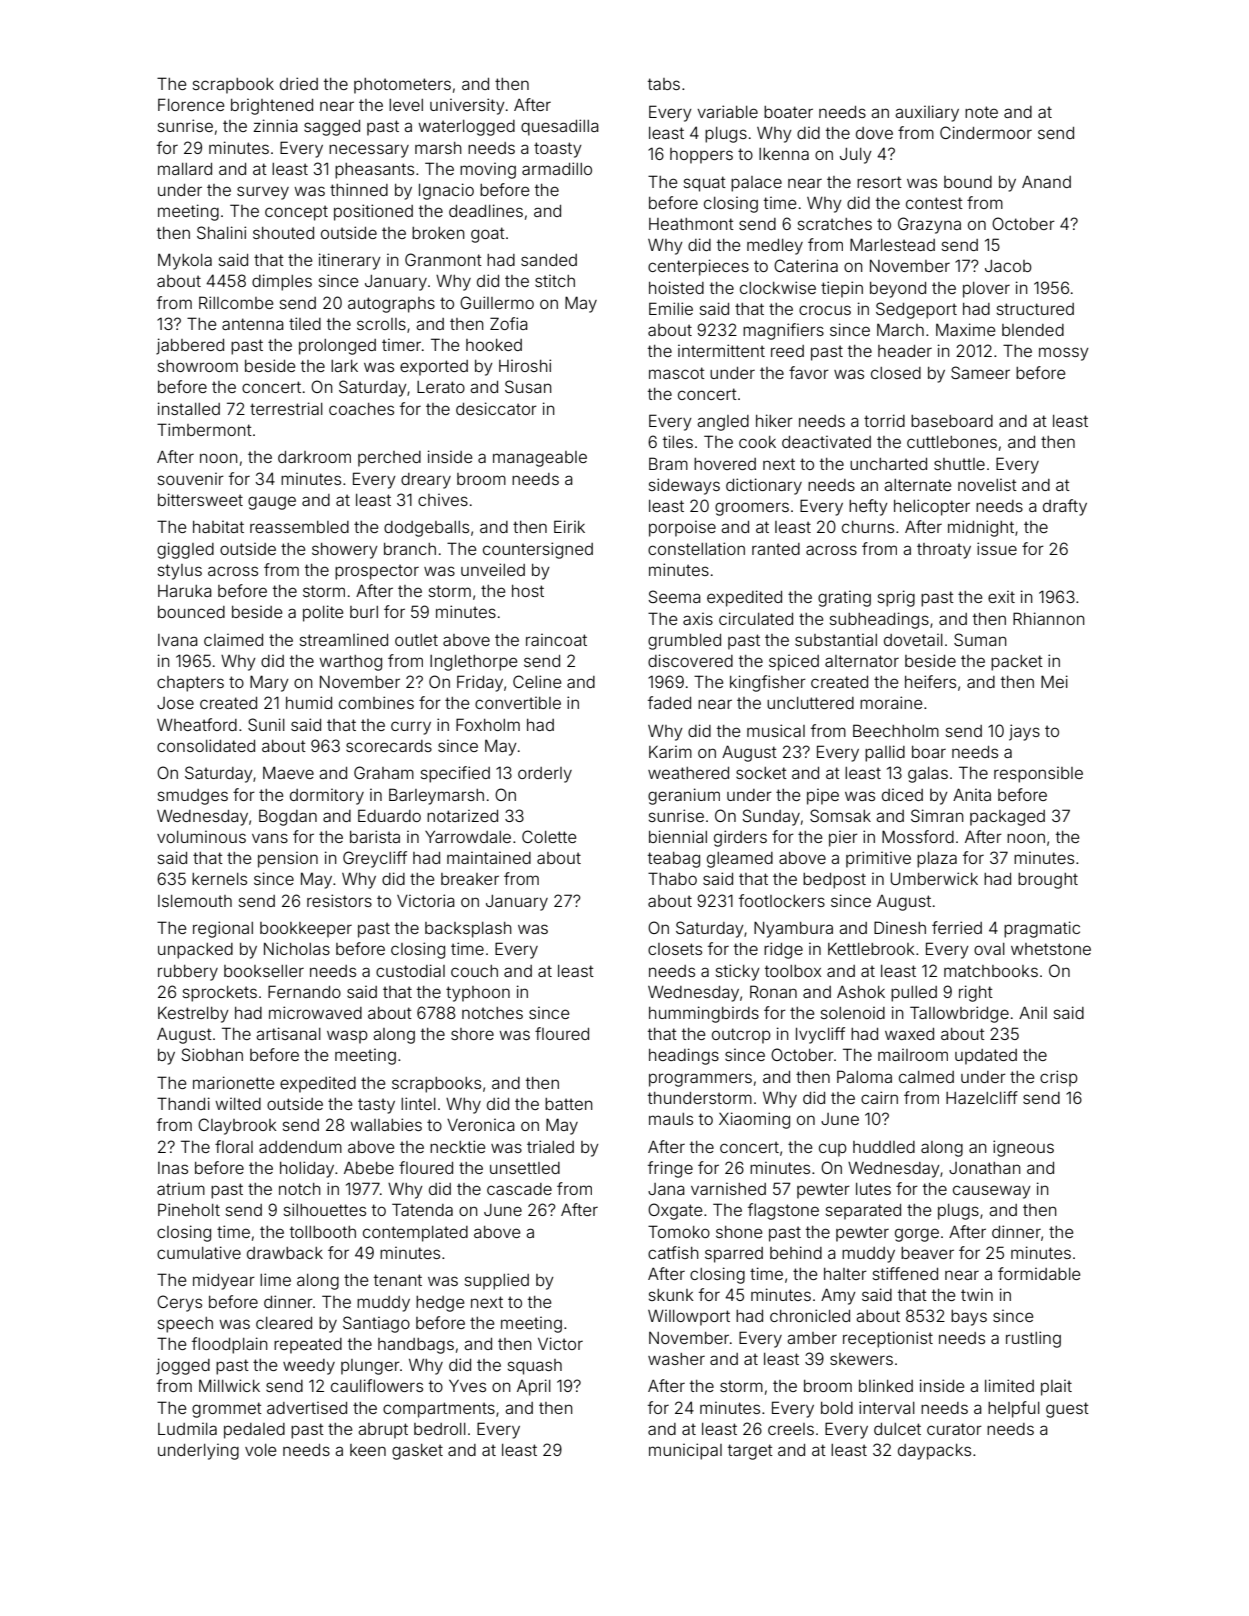  Describe the element at coordinates (900, 927) in the page. I see `Dinesh` at that location.
